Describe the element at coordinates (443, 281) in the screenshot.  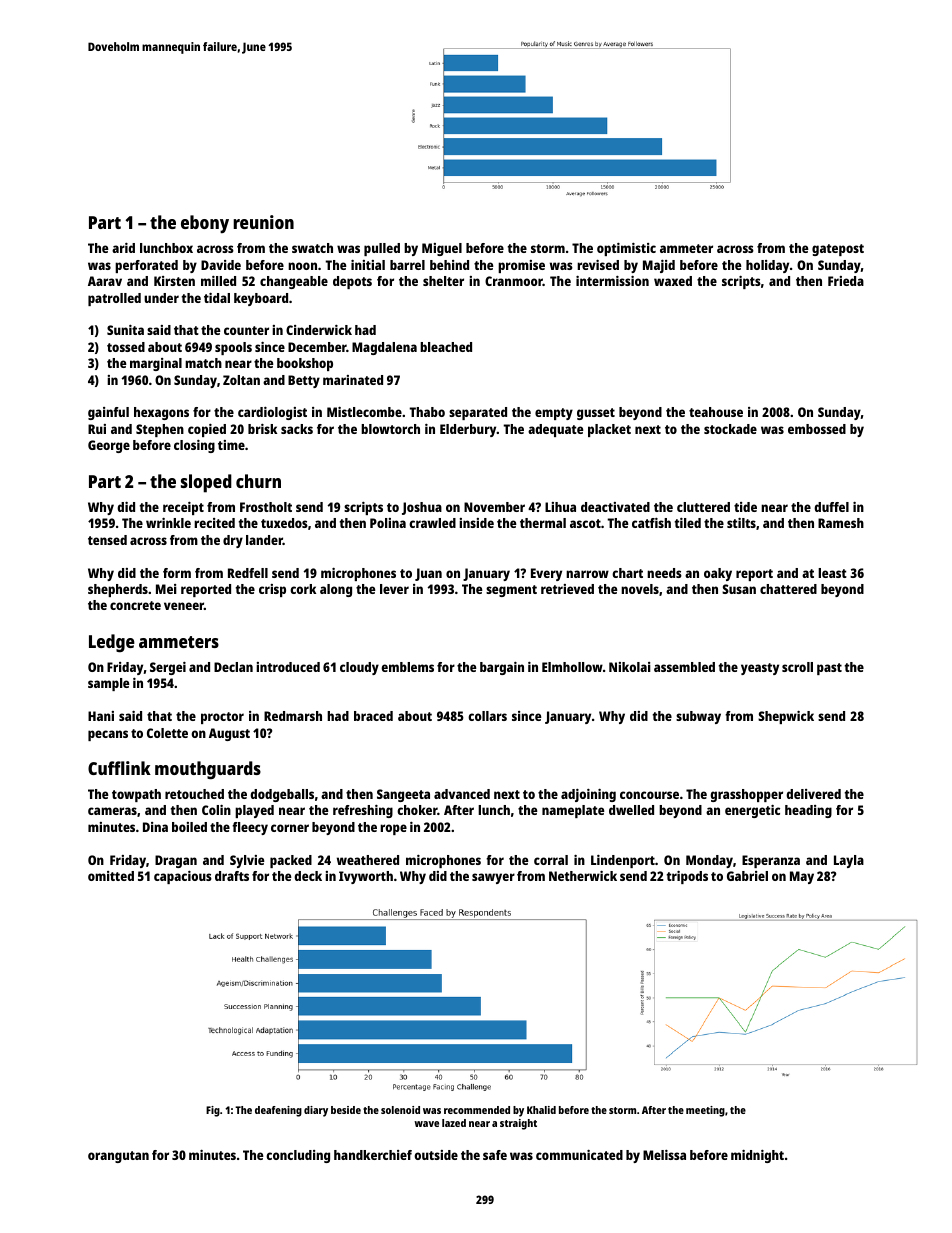
I see `shelter` at that location.
